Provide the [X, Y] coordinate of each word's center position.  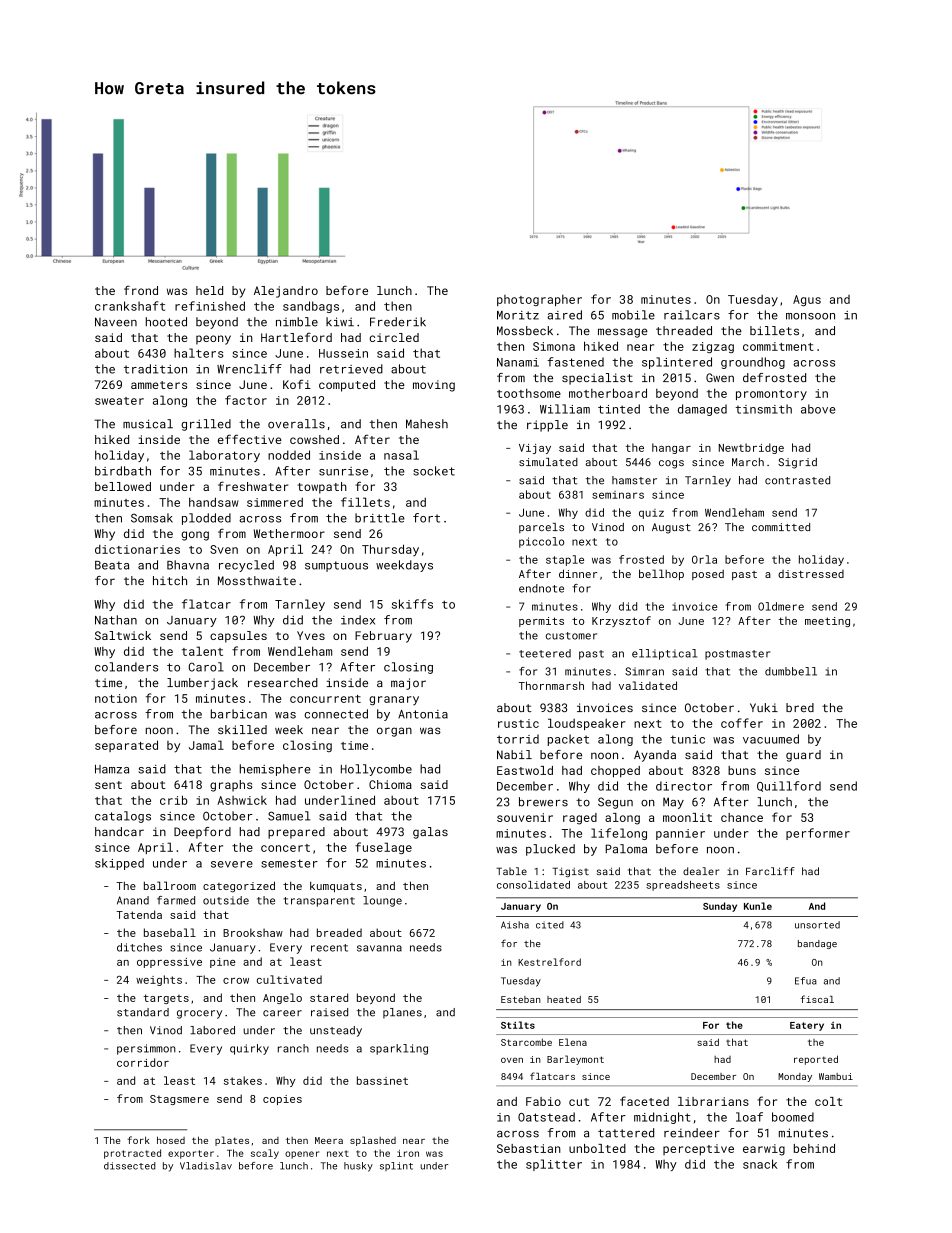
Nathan [116, 620]
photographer [539, 300]
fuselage [383, 848]
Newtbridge [751, 448]
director [684, 786]
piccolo [541, 542]
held [209, 290]
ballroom [170, 885]
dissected [130, 1166]
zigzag [713, 347]
